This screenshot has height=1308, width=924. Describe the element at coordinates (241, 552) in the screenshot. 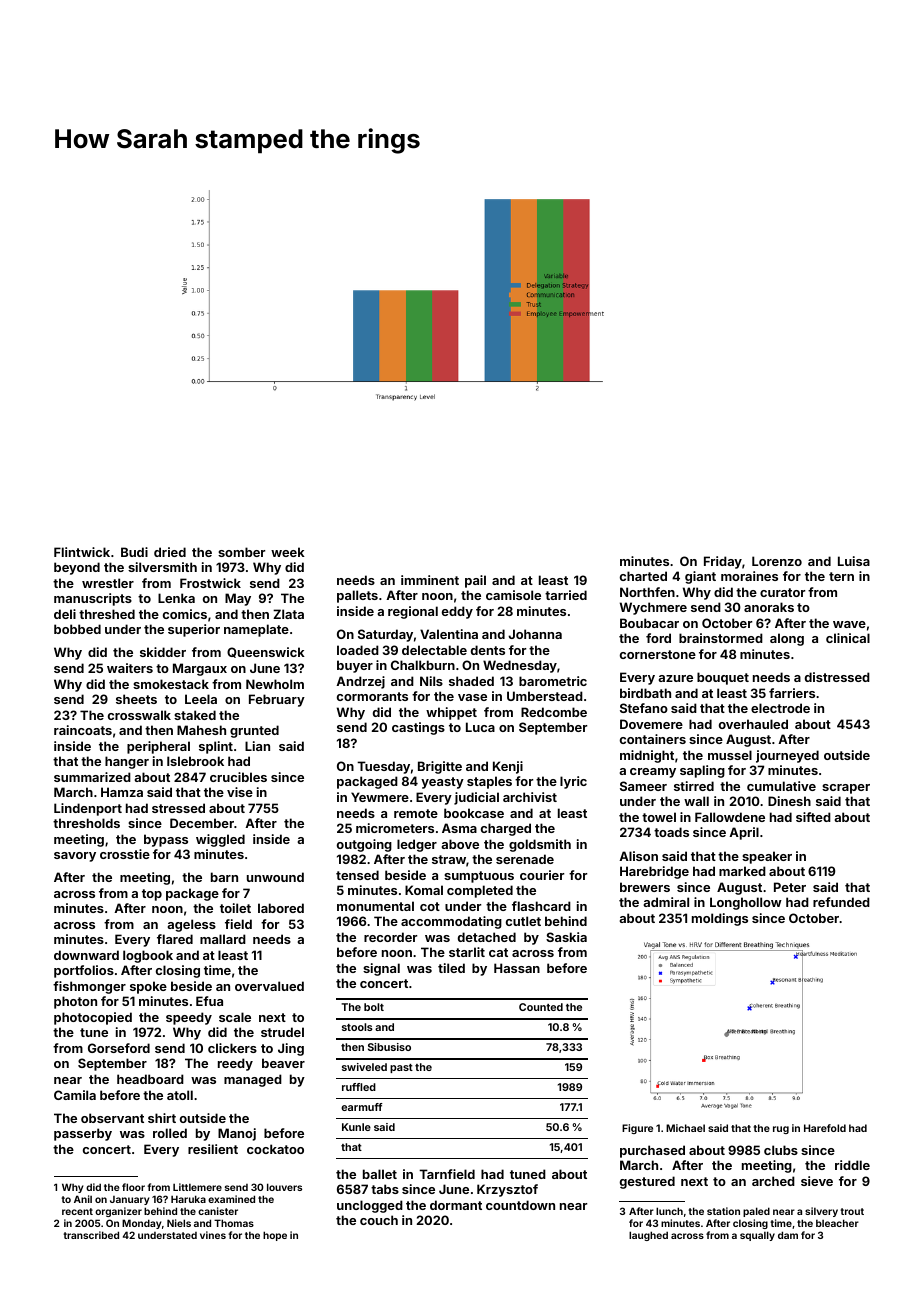

I see `somber` at that location.
